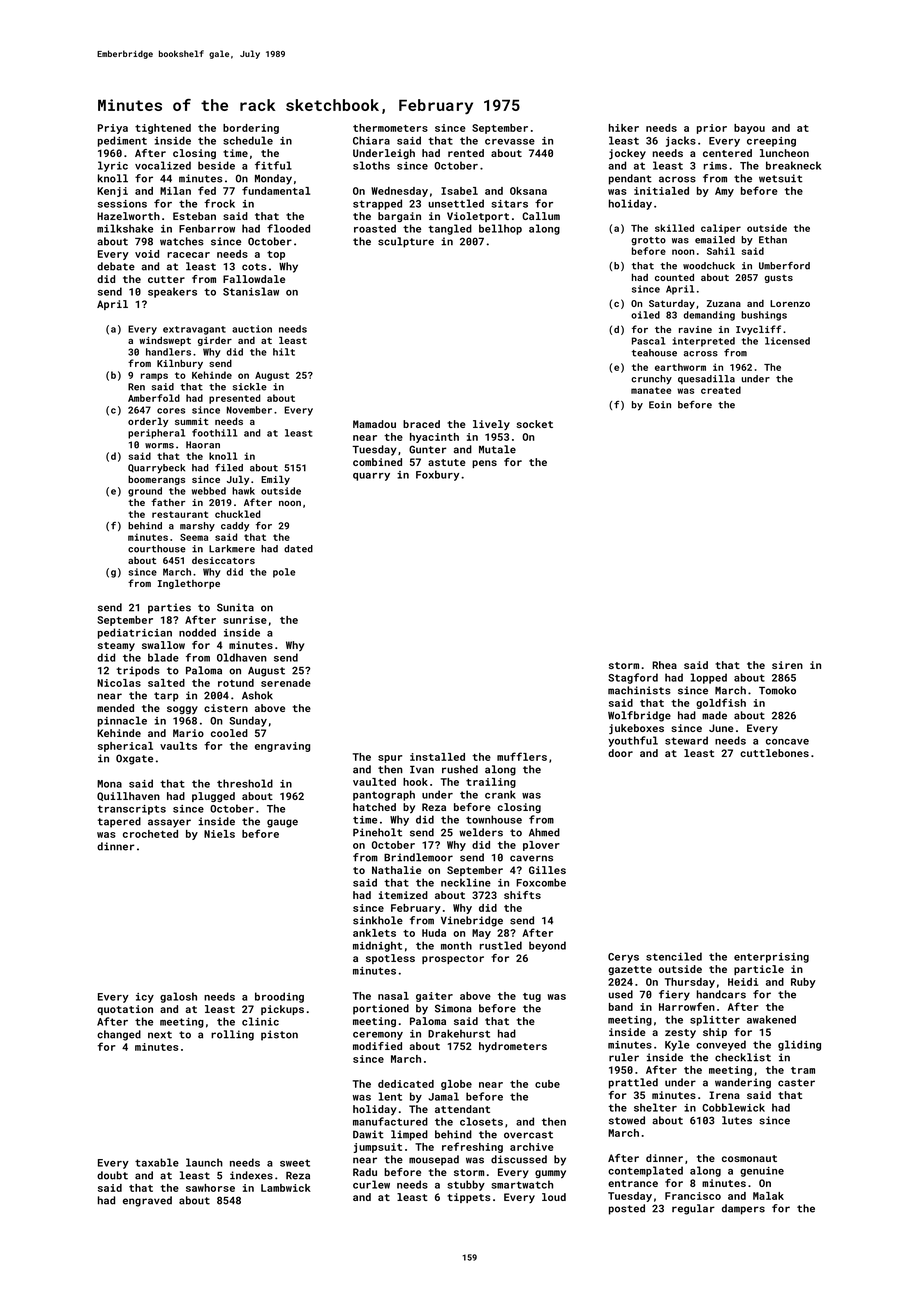  I want to click on auction, so click(252, 329).
